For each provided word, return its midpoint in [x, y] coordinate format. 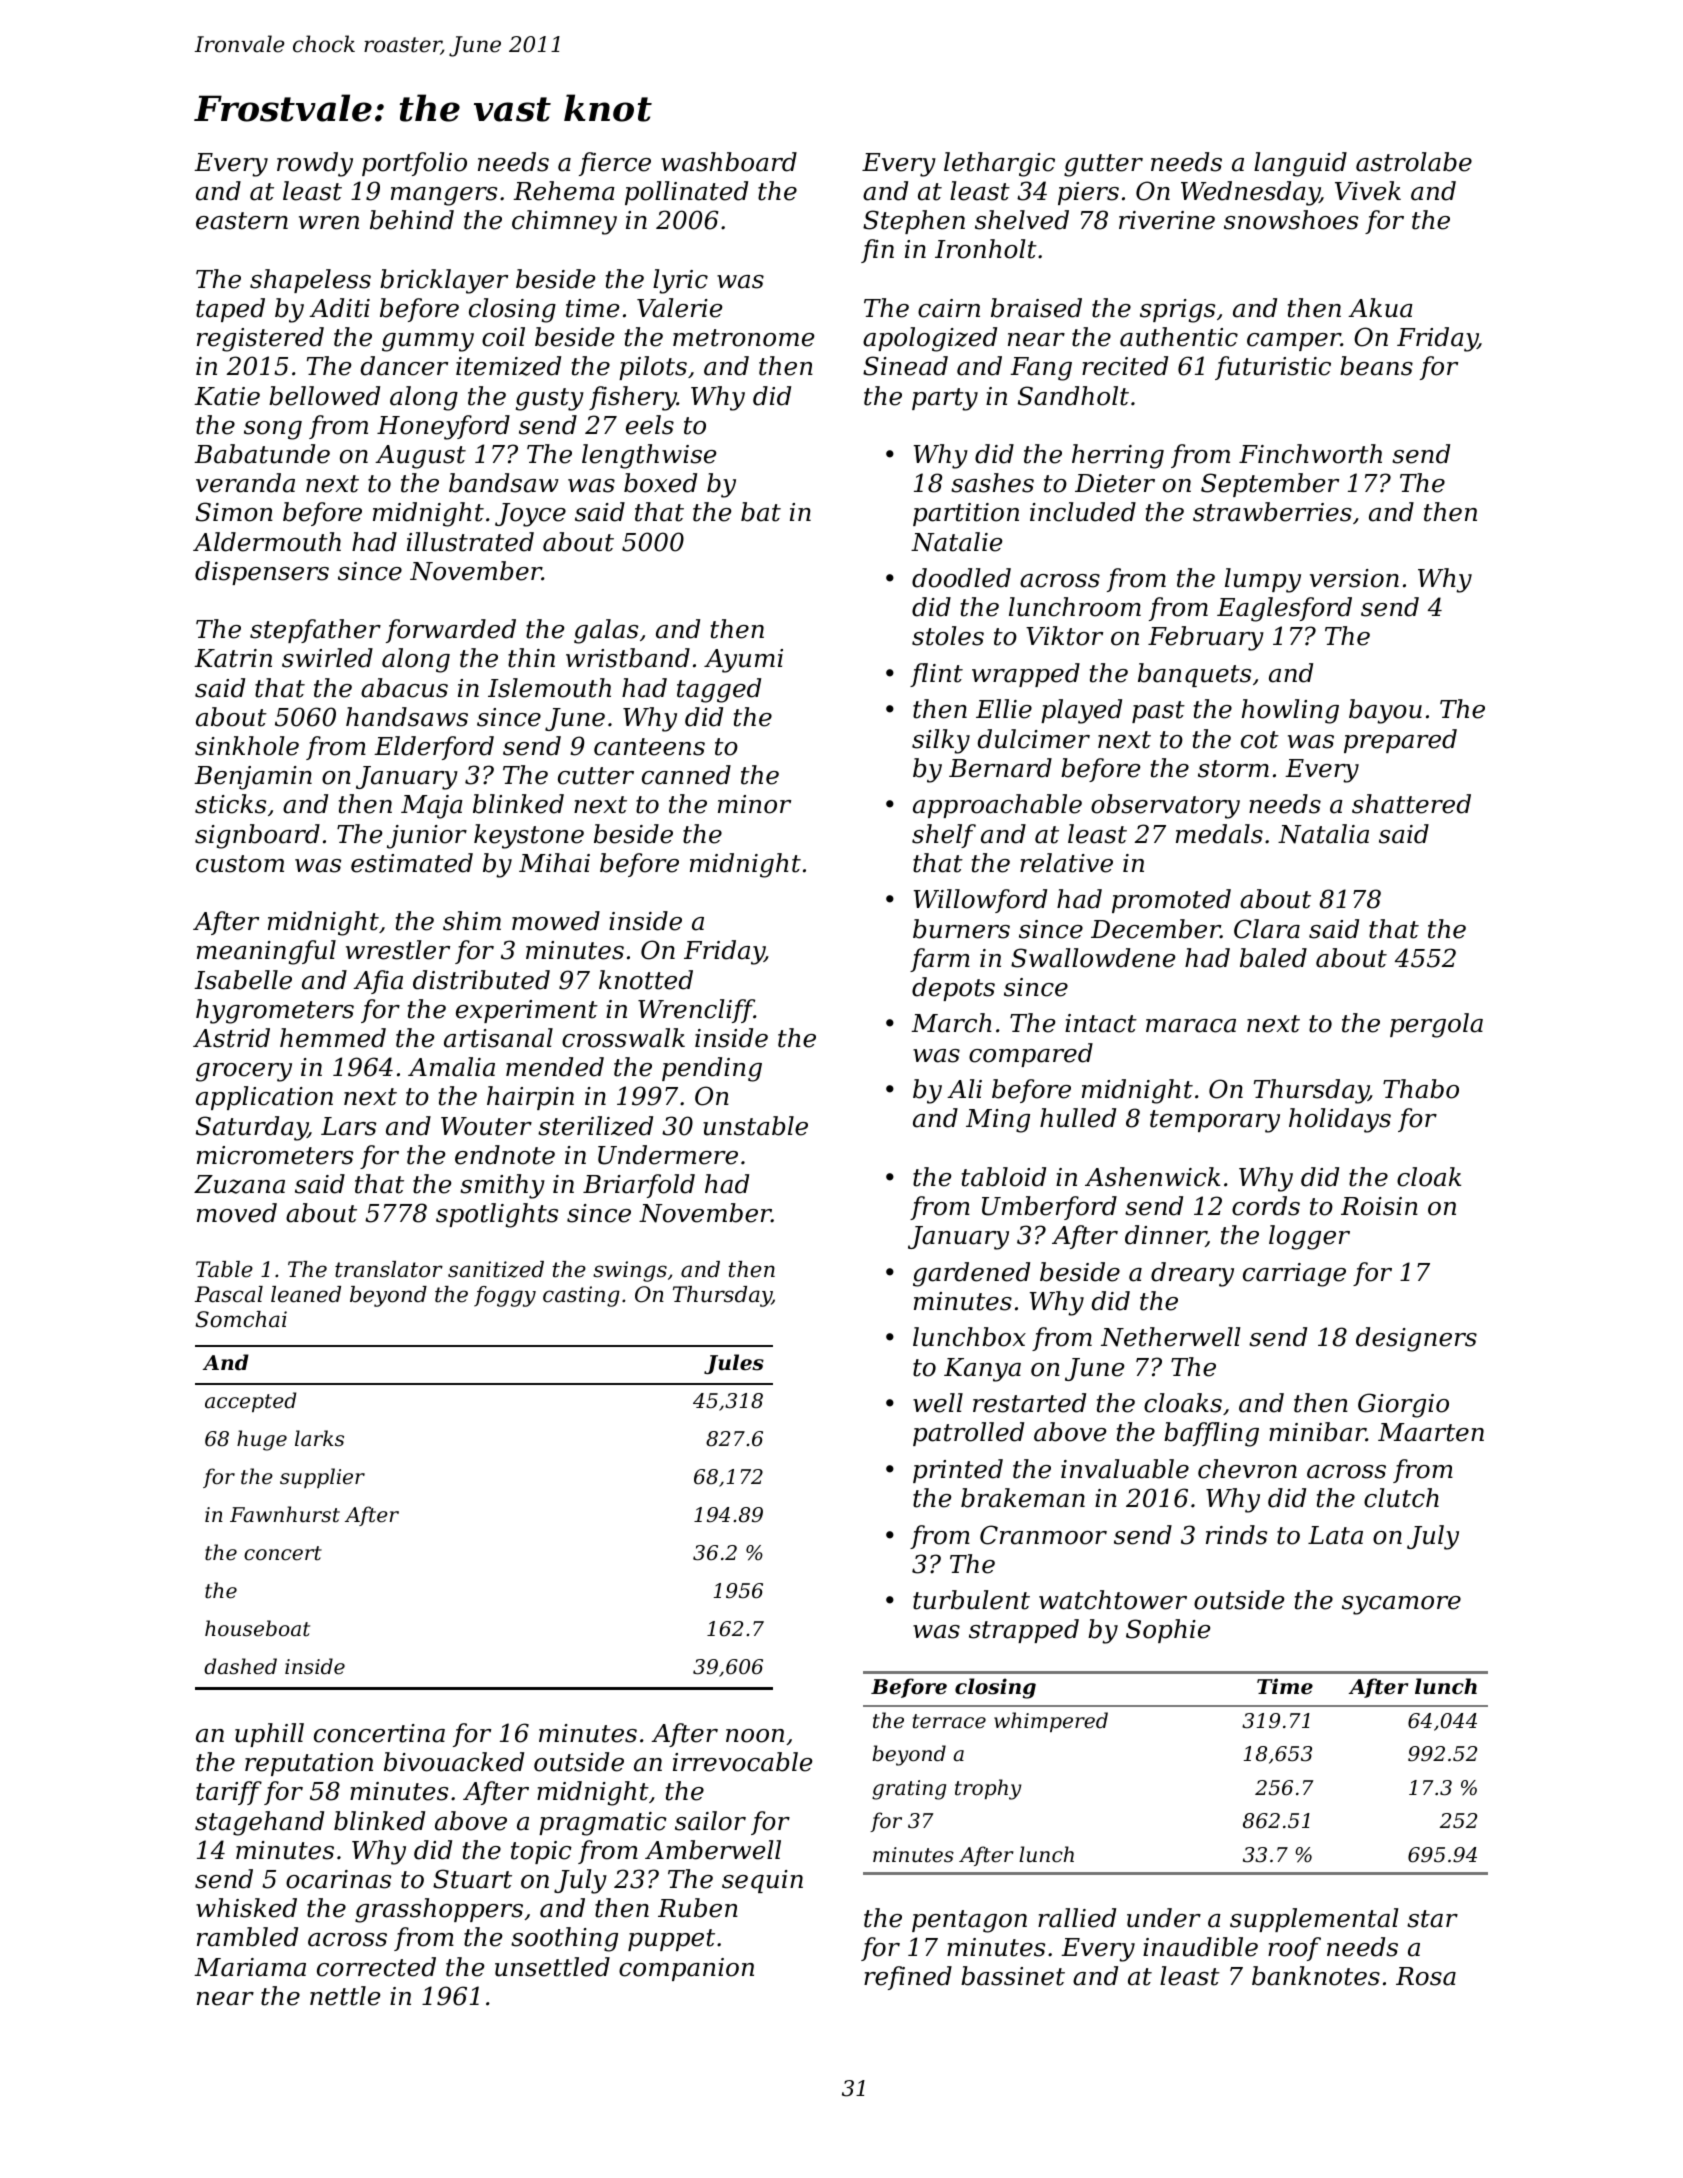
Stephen [914, 222]
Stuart [472, 1879]
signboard [257, 836]
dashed [240, 1666]
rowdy [315, 164]
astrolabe [1414, 162]
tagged [719, 690]
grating [909, 1790]
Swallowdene [1093, 958]
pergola [1436, 1025]
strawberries [1272, 512]
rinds [1236, 1535]
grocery [244, 1072]
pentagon [969, 1921]
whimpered [1051, 1722]
